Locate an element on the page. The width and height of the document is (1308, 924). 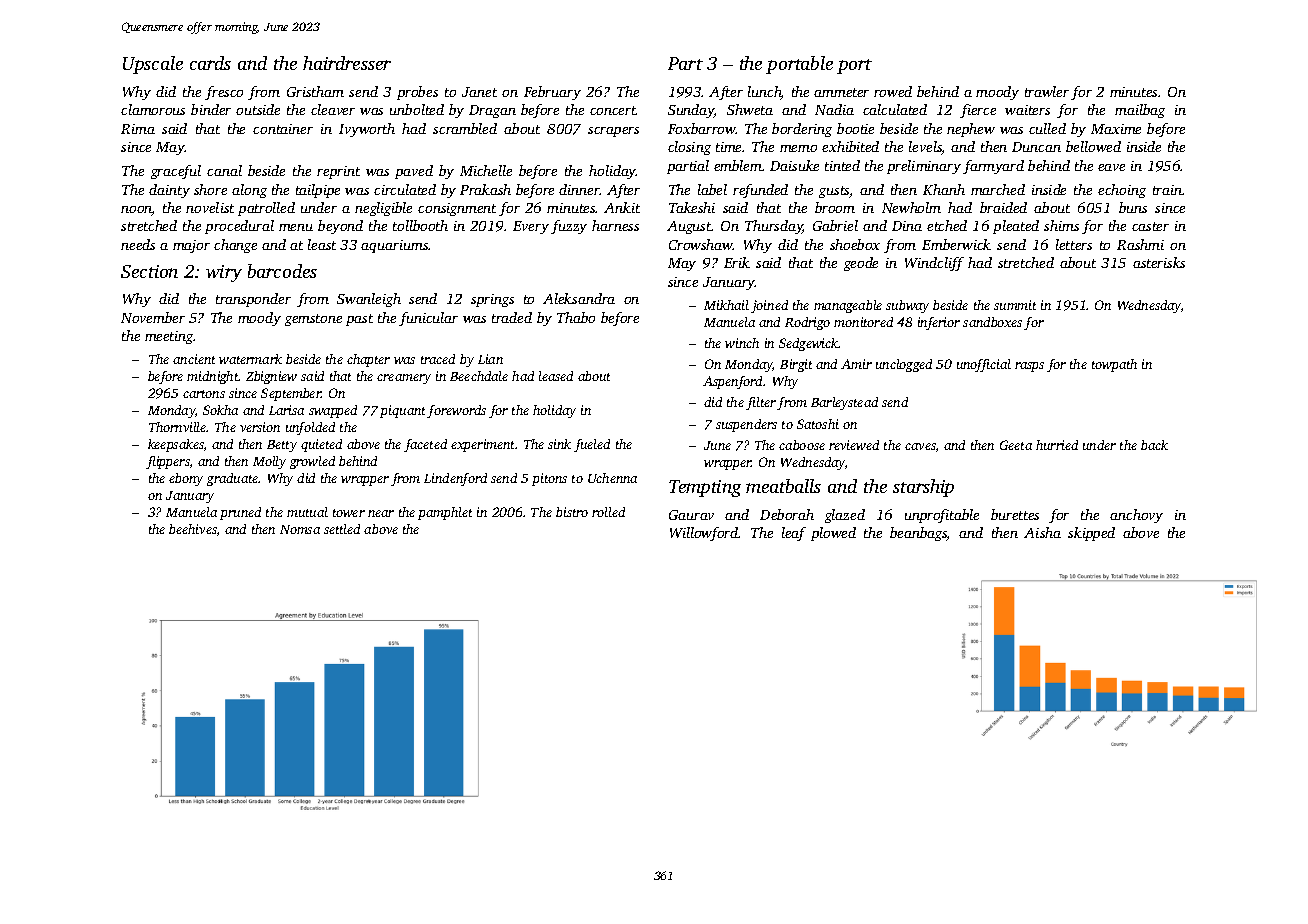
concert is located at coordinates (613, 110).
